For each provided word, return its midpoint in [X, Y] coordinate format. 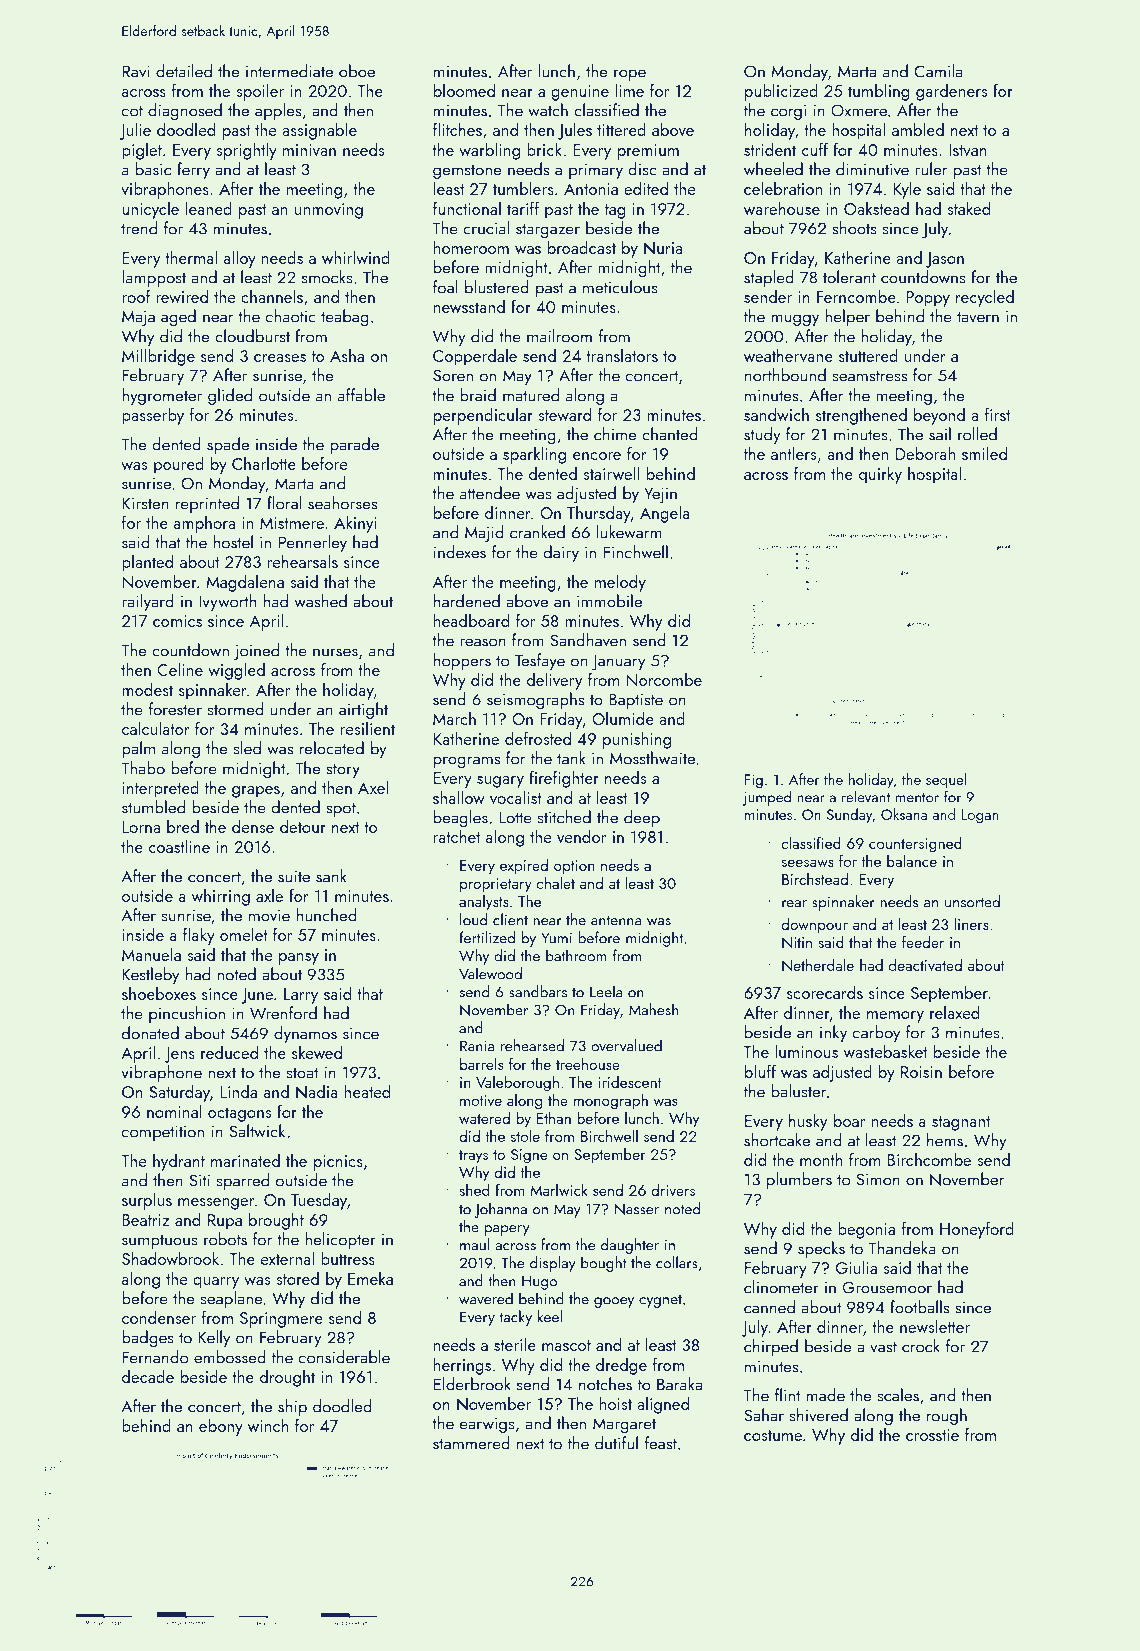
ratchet [457, 836]
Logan [980, 816]
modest [147, 689]
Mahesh [653, 1009]
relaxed [955, 1012]
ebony [221, 1427]
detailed [184, 71]
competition [163, 1133]
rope [630, 75]
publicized [781, 92]
